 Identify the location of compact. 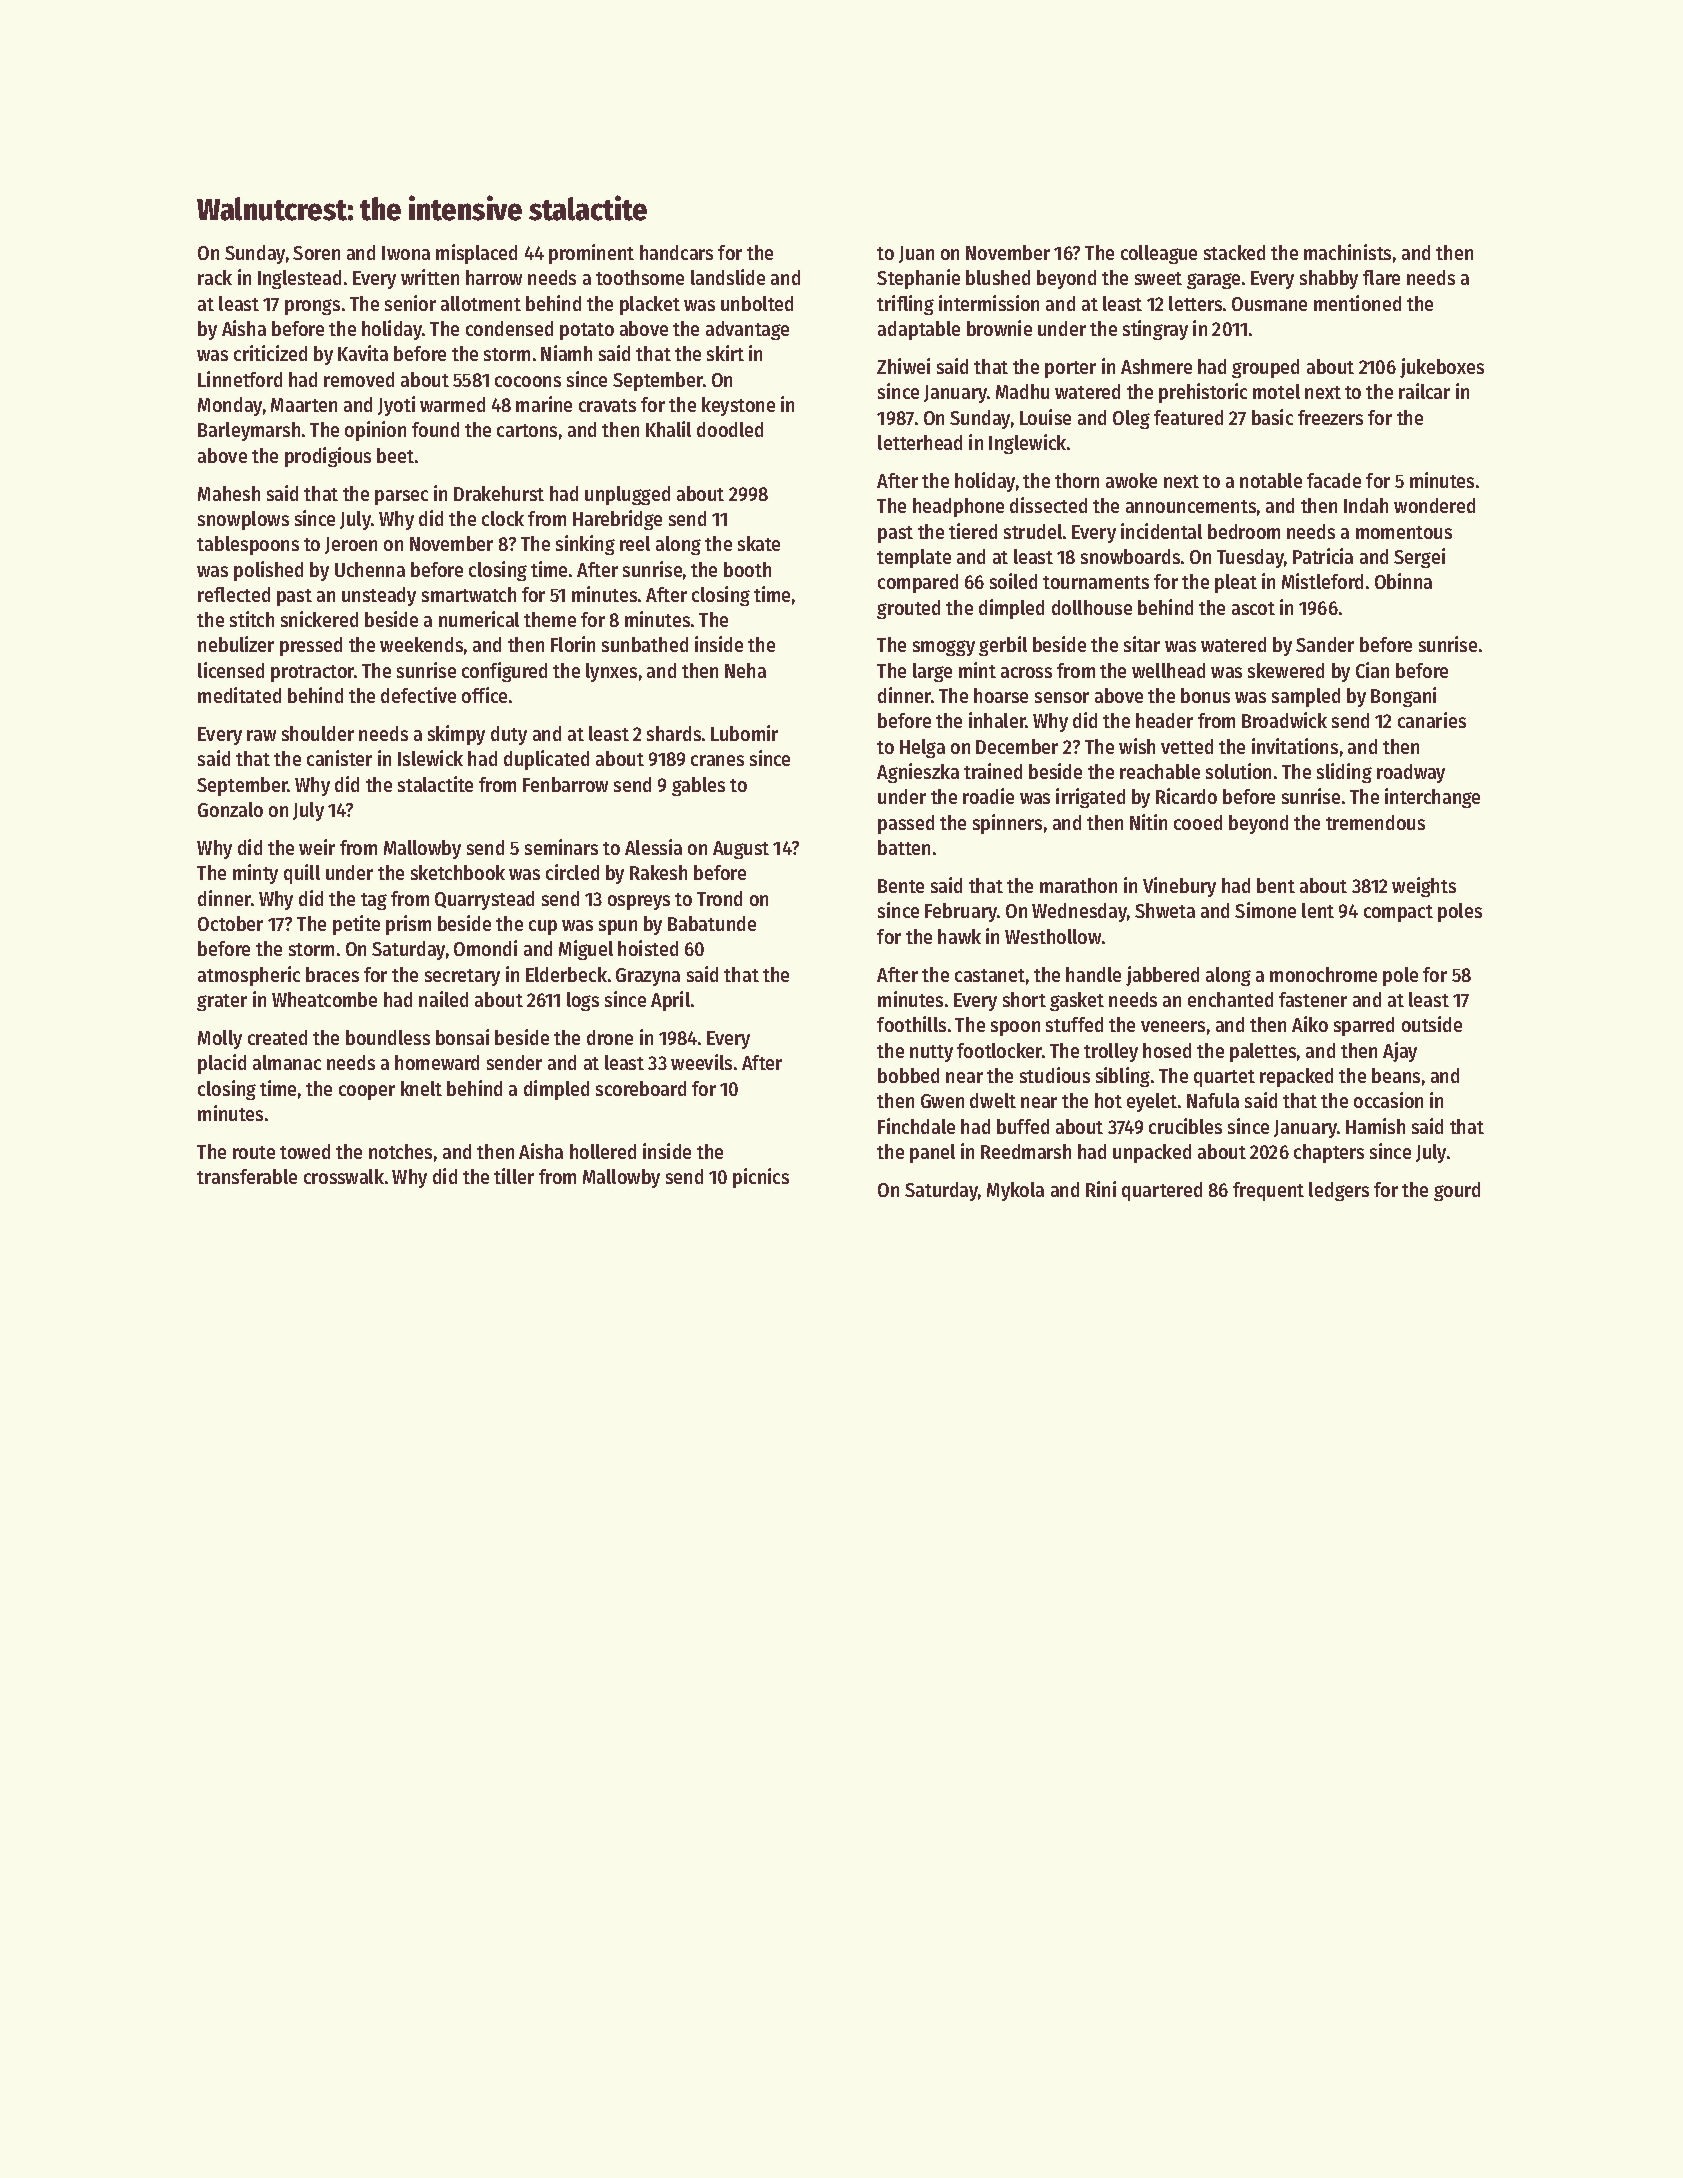
(1398, 913).
